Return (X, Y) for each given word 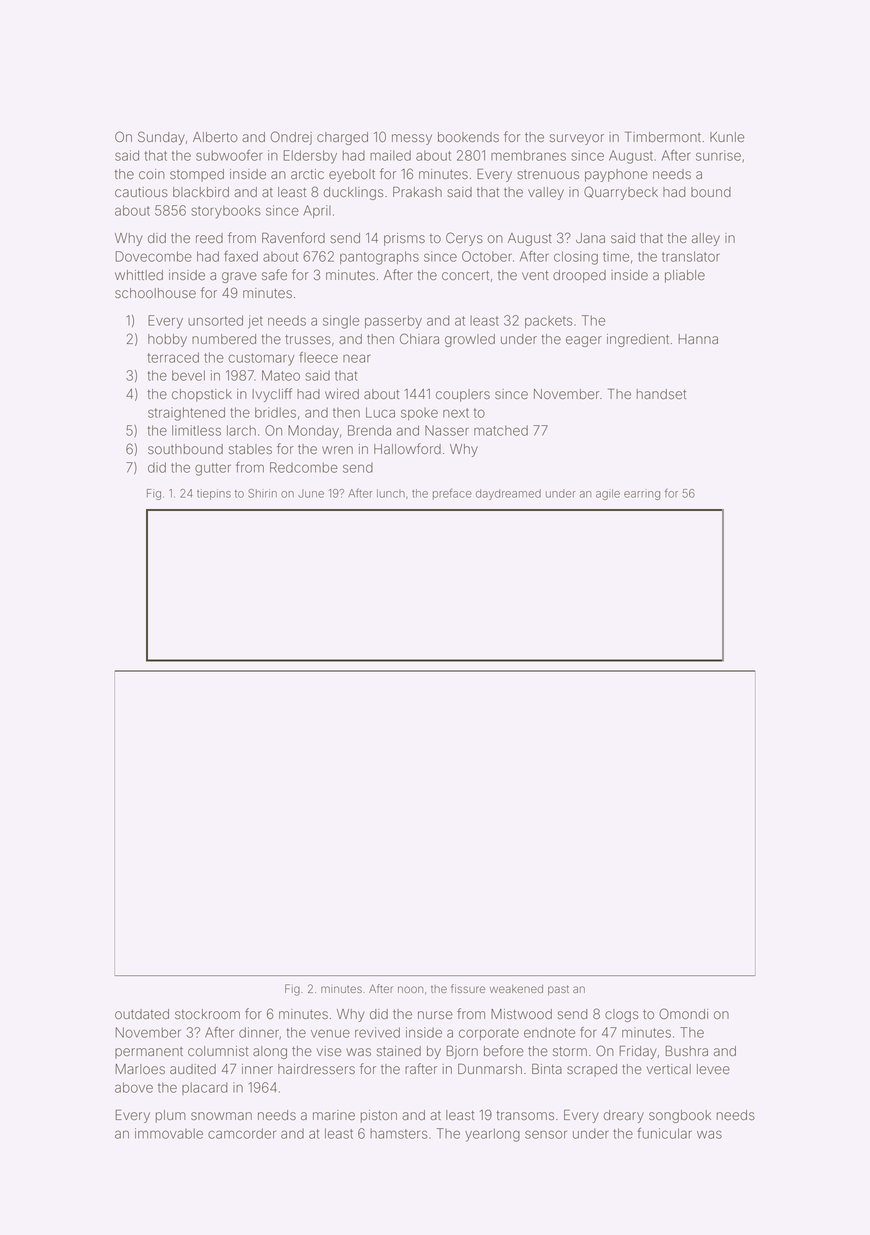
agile (608, 494)
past (558, 990)
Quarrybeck (621, 193)
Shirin (262, 493)
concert (465, 275)
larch (241, 430)
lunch (391, 493)
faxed (241, 256)
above (134, 1087)
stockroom (207, 1014)
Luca (380, 412)
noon (410, 989)
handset (661, 394)
